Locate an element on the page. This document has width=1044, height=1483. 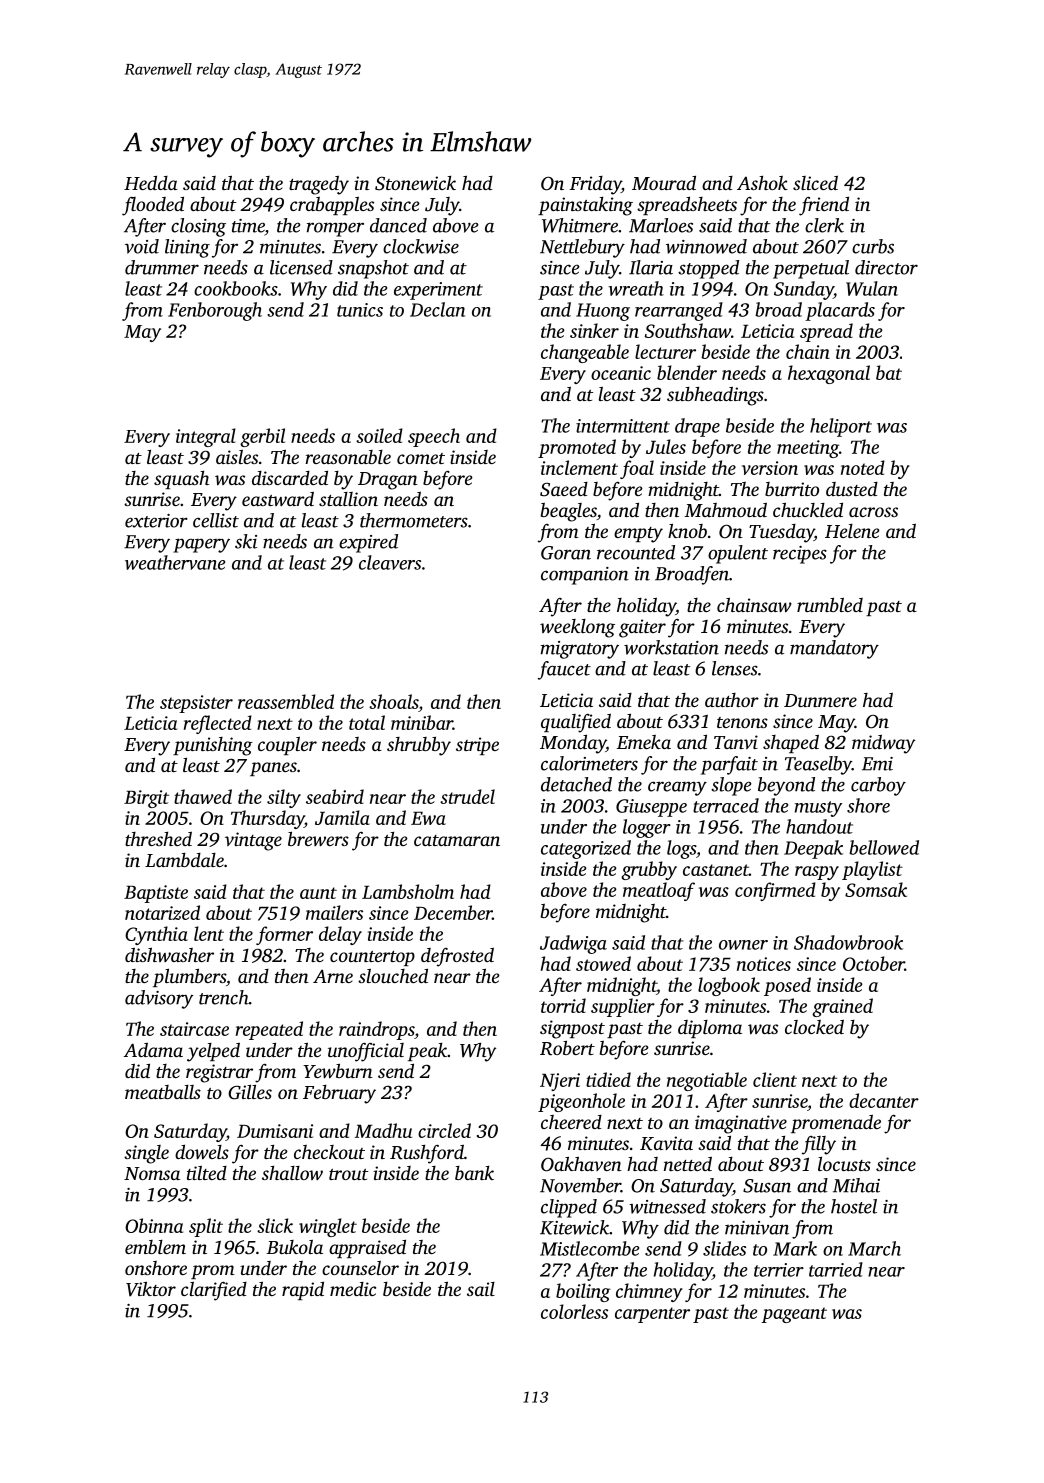
tragedy is located at coordinates (319, 185).
